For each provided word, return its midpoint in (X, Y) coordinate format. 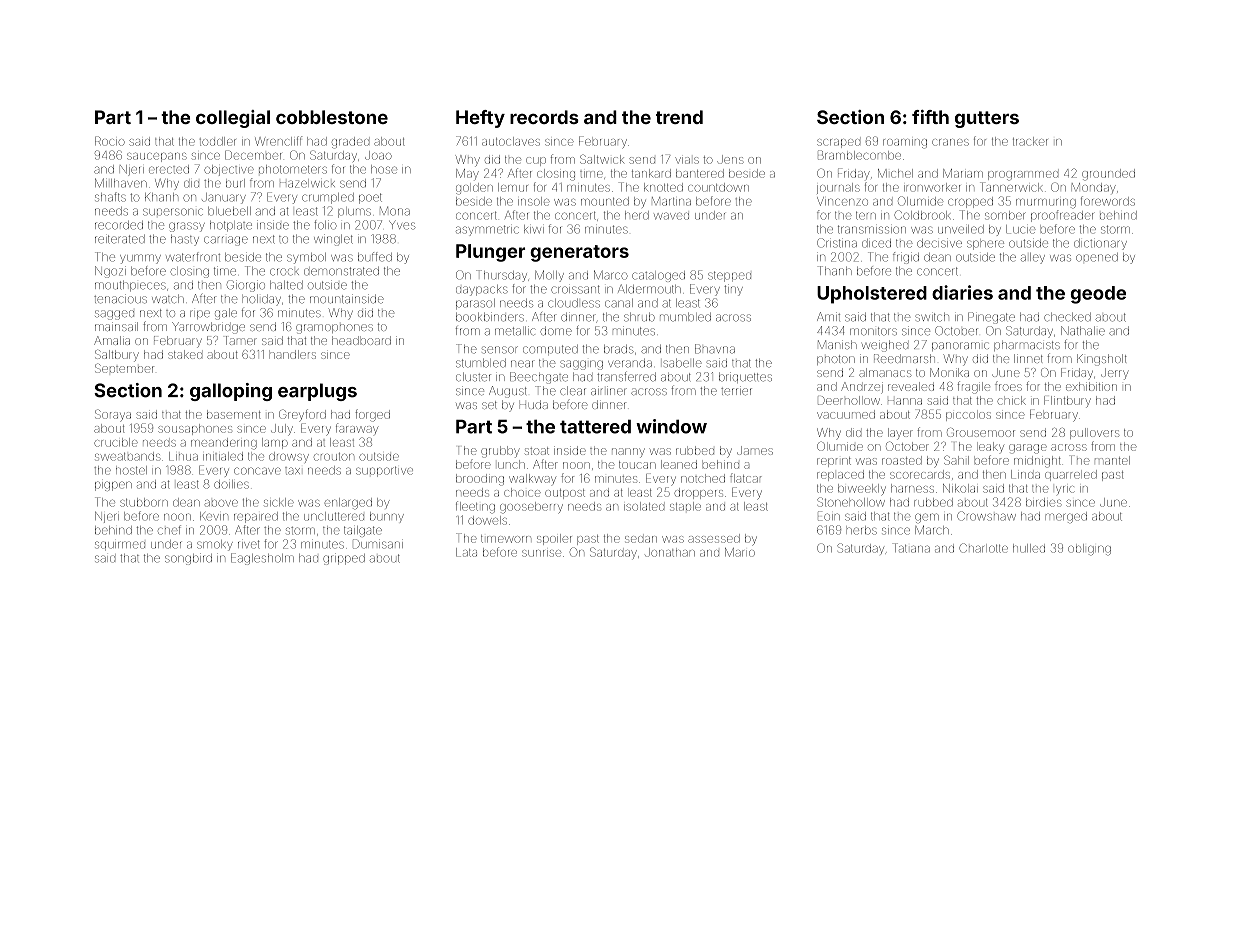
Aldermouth (649, 289)
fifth (930, 117)
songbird (188, 559)
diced (876, 243)
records (544, 117)
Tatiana (911, 548)
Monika (949, 372)
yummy (140, 259)
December (253, 155)
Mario (740, 552)
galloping (231, 392)
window (671, 426)
